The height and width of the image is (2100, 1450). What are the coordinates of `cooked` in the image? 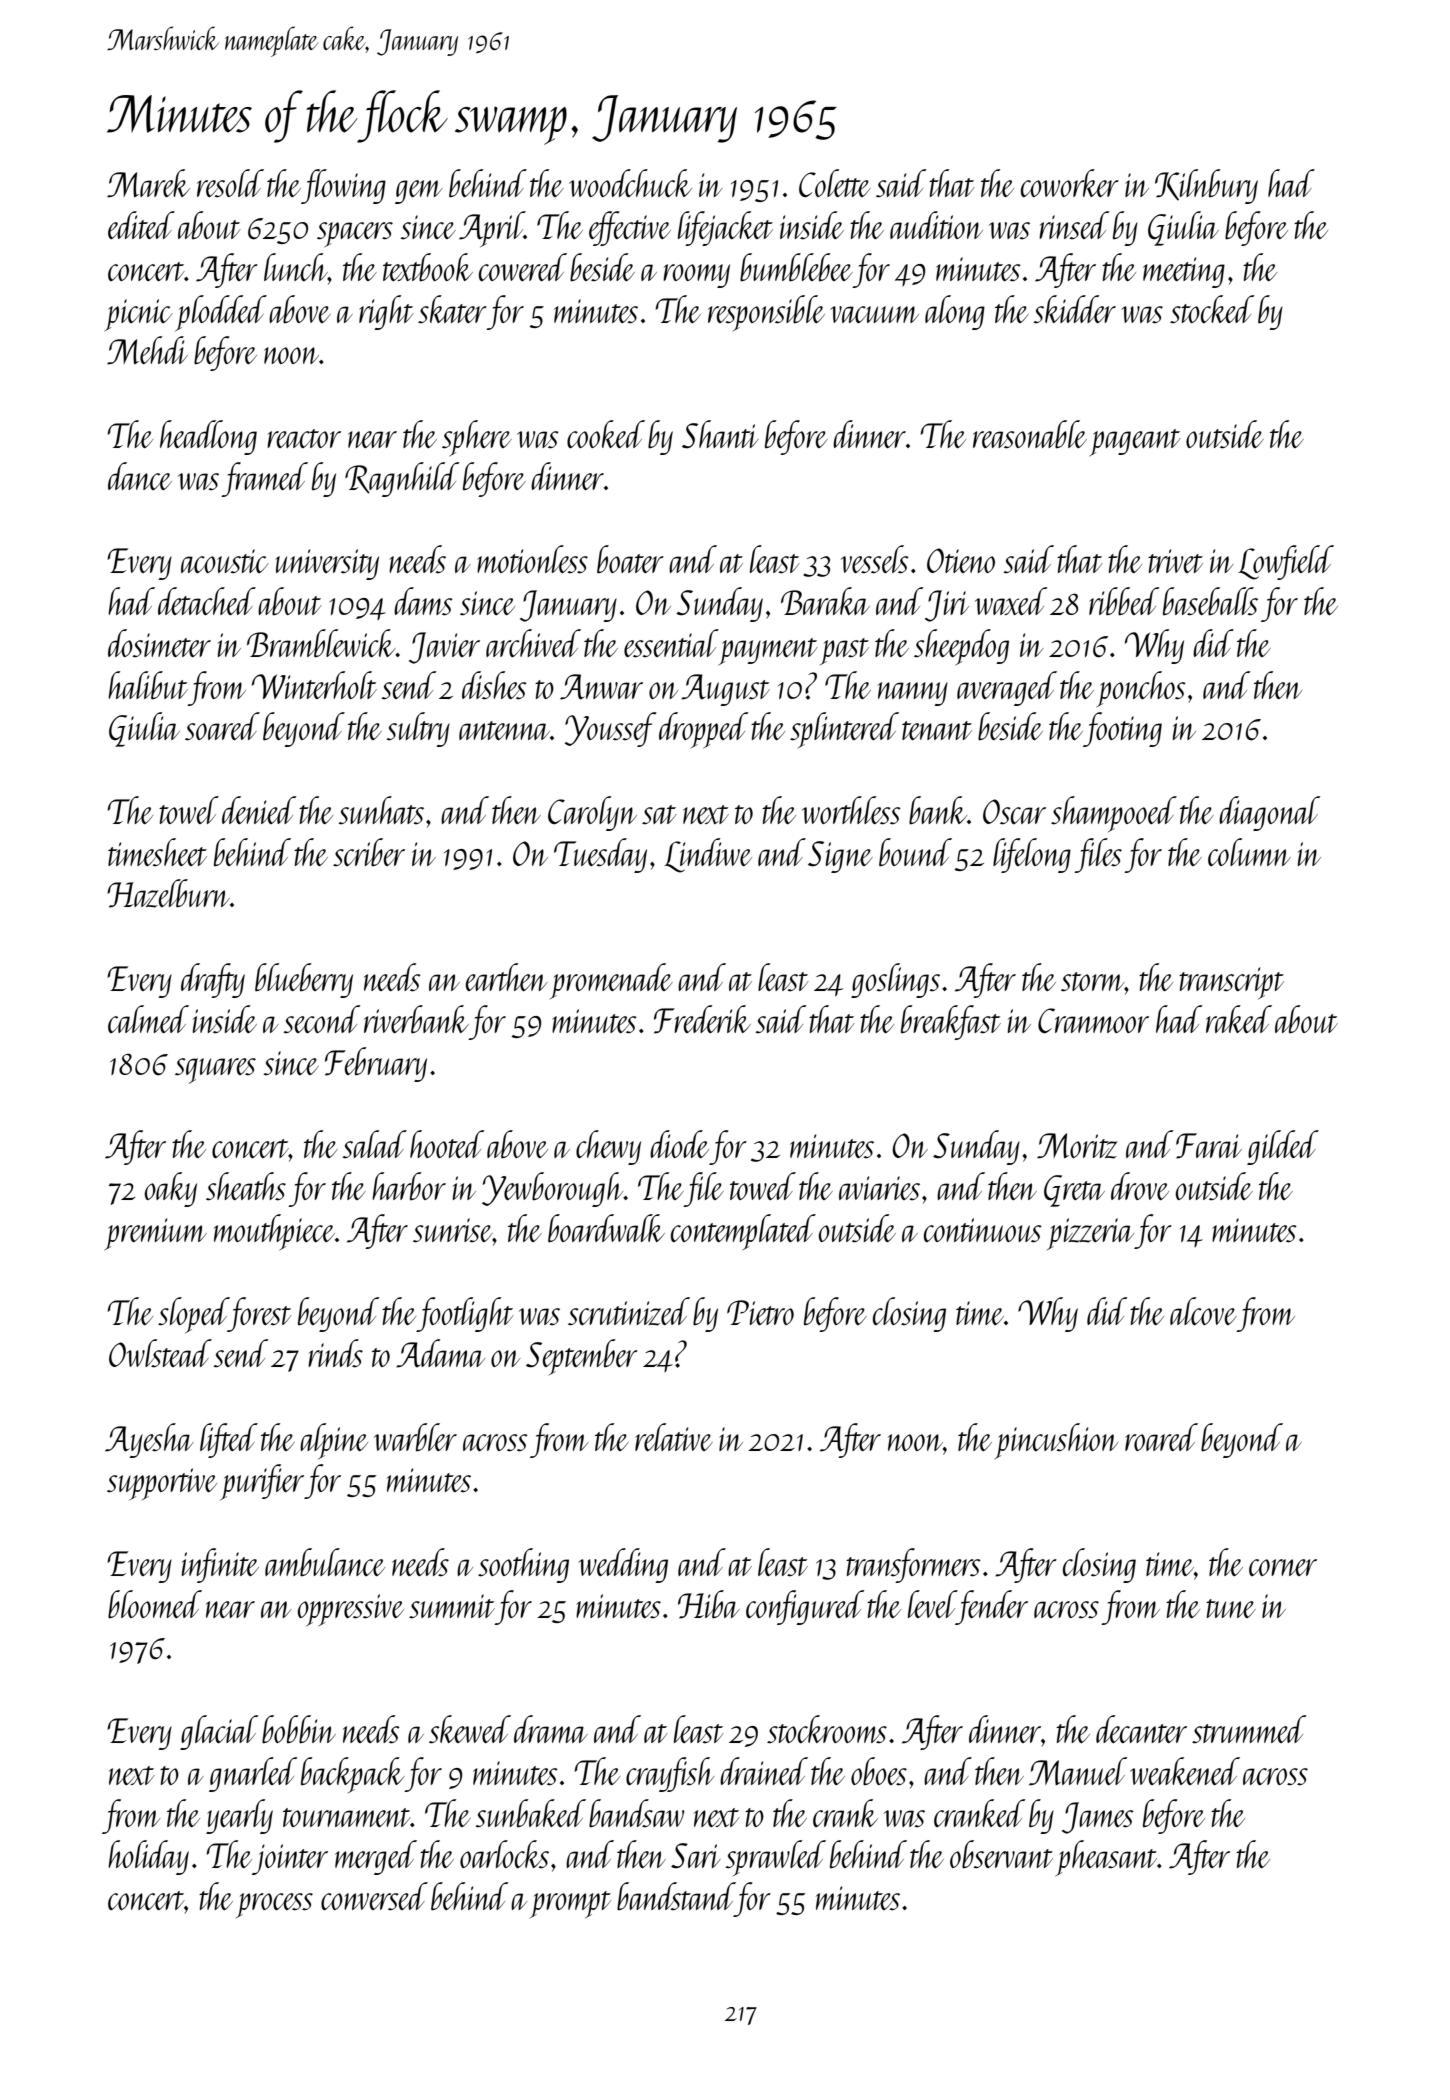 It's located at (606, 434).
